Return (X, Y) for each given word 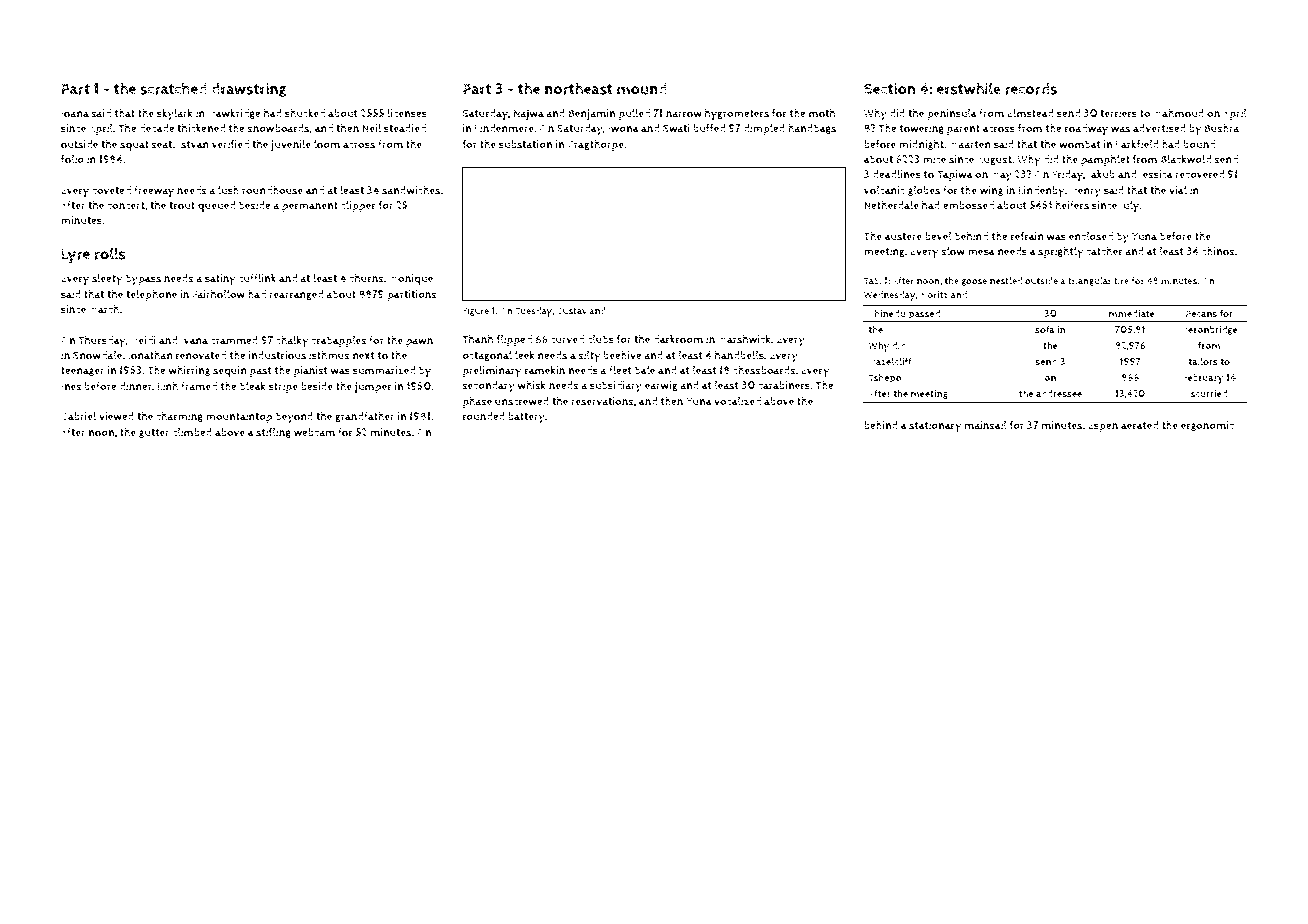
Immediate (1130, 314)
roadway (1086, 130)
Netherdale (891, 205)
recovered (1200, 174)
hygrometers (737, 114)
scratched (173, 88)
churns (366, 278)
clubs (601, 339)
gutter (154, 433)
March (104, 309)
